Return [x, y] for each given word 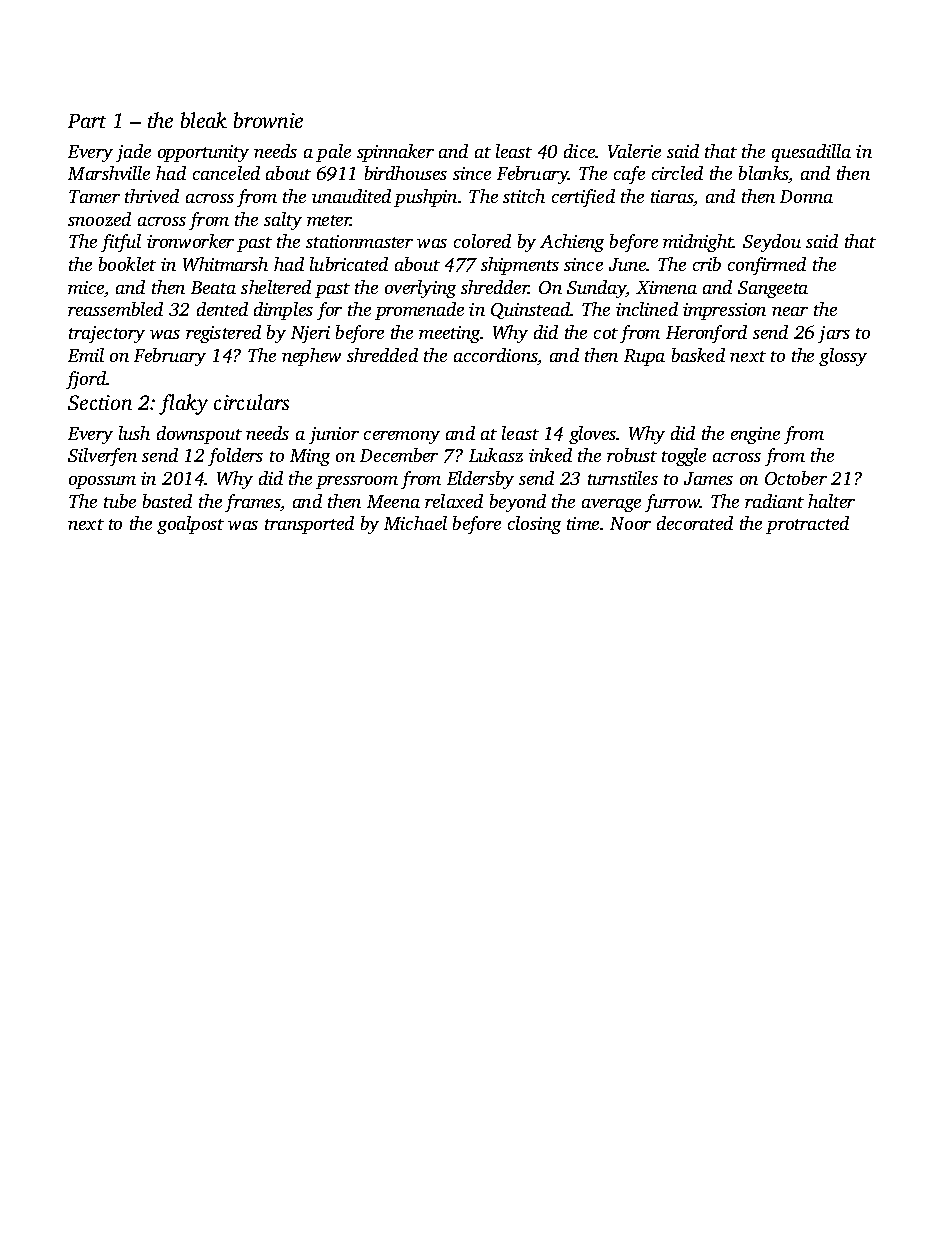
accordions [495, 355]
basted [167, 501]
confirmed [767, 266]
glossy [843, 357]
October [796, 478]
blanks [764, 174]
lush [134, 433]
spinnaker [395, 153]
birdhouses [406, 173]
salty [283, 221]
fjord [86, 380]
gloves [593, 435]
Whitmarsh [225, 264]
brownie [268, 120]
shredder [495, 287]
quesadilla [811, 153]
